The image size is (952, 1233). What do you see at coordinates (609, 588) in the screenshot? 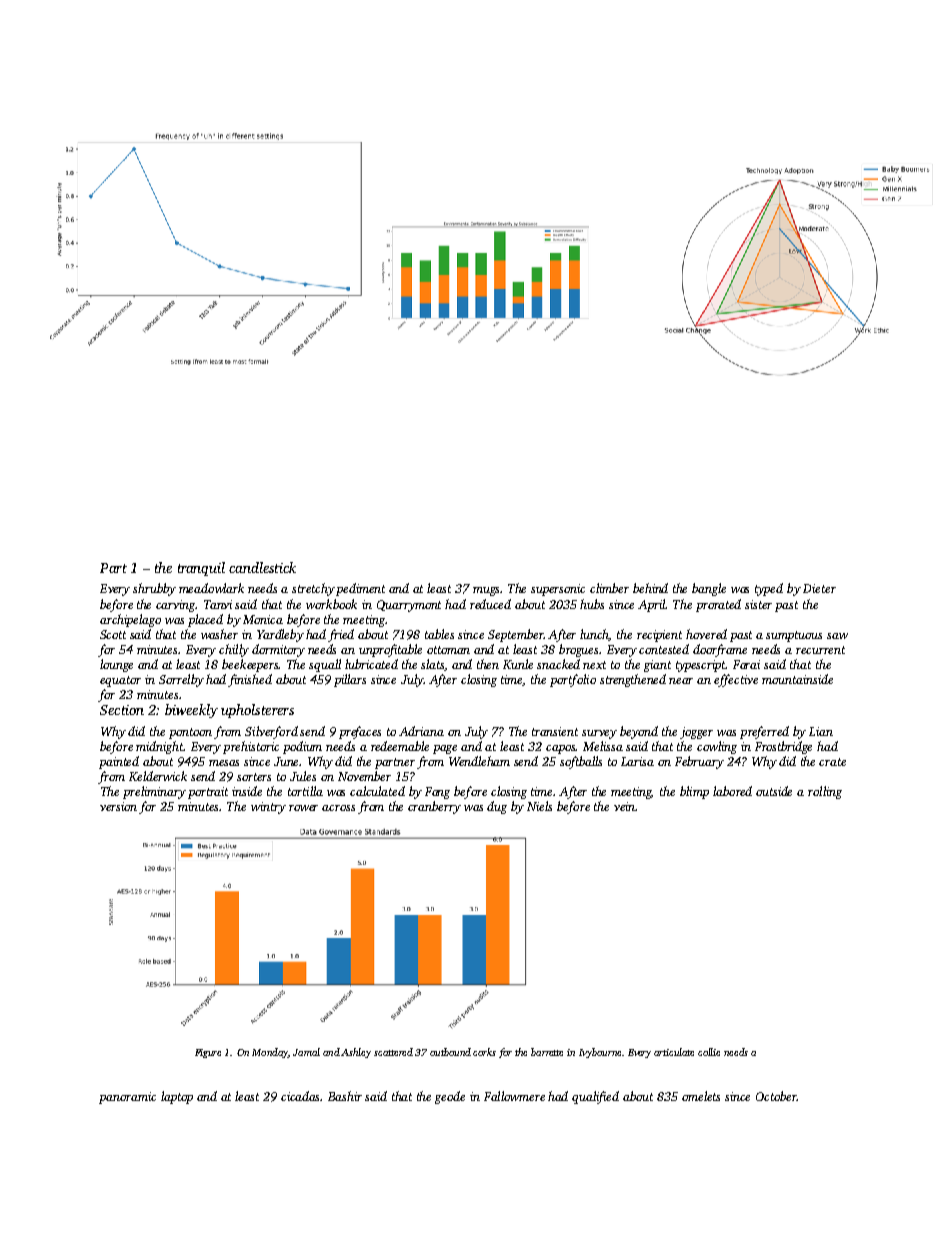
I see `climber` at bounding box center [609, 588].
